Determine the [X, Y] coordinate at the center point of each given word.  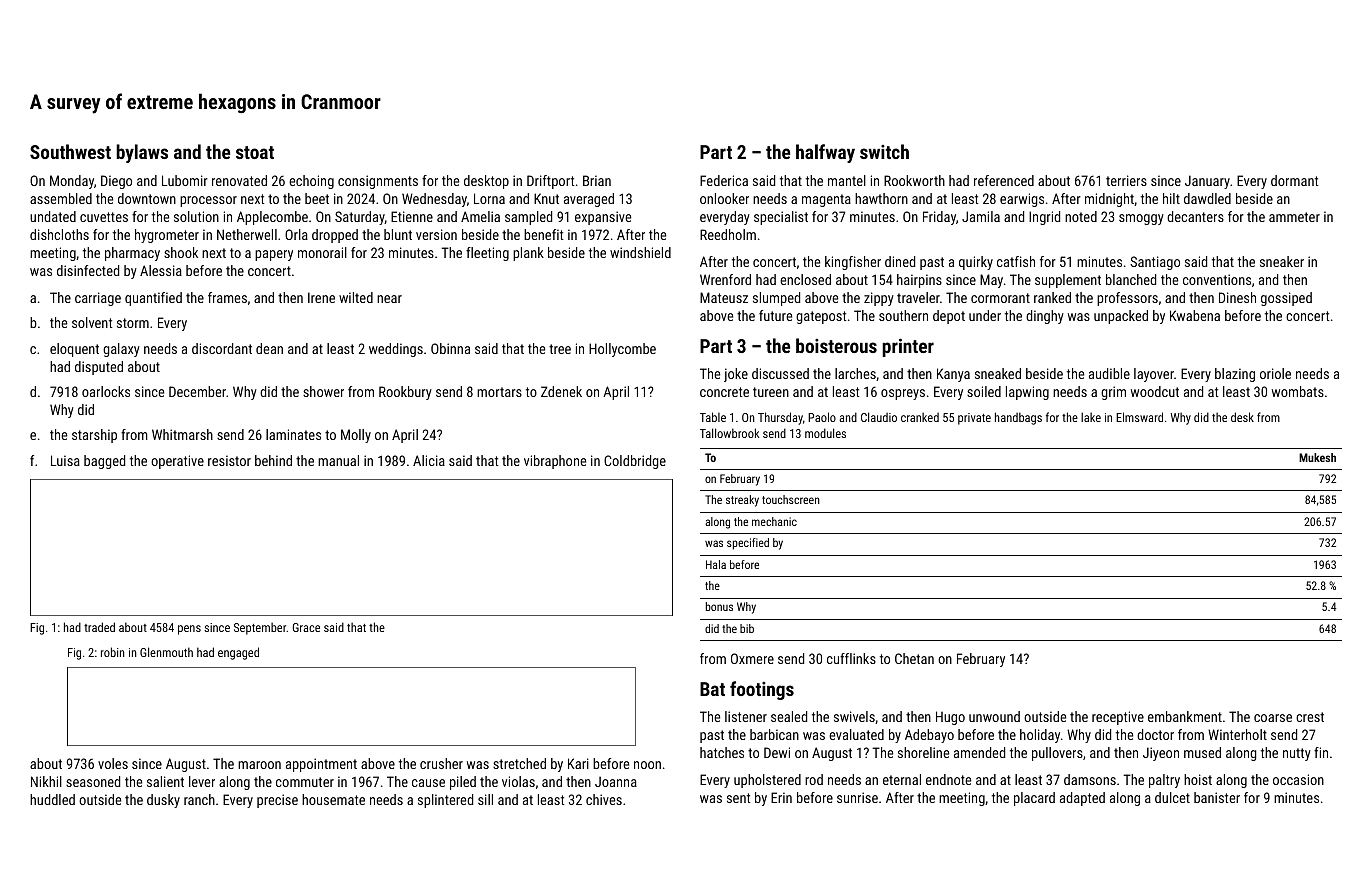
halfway [825, 153]
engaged [238, 653]
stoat [255, 152]
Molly [356, 436]
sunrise [857, 797]
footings [762, 690]
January [1207, 182]
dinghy [1045, 317]
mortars [499, 392]
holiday [1040, 736]
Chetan [914, 658]
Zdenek [561, 391]
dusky [163, 801]
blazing [1235, 375]
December [197, 391]
